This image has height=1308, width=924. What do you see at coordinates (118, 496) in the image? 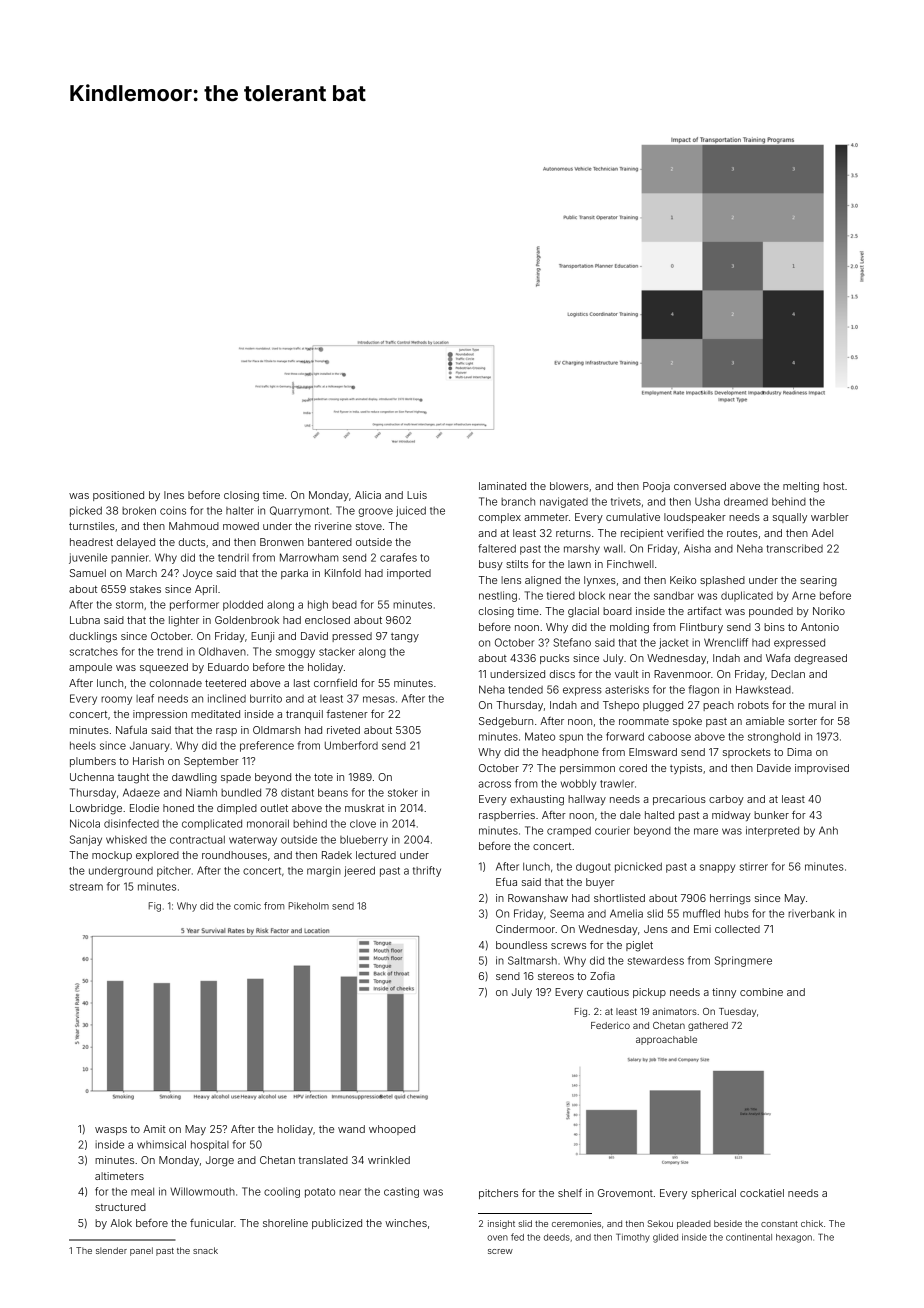
I see `positioned` at bounding box center [118, 496].
